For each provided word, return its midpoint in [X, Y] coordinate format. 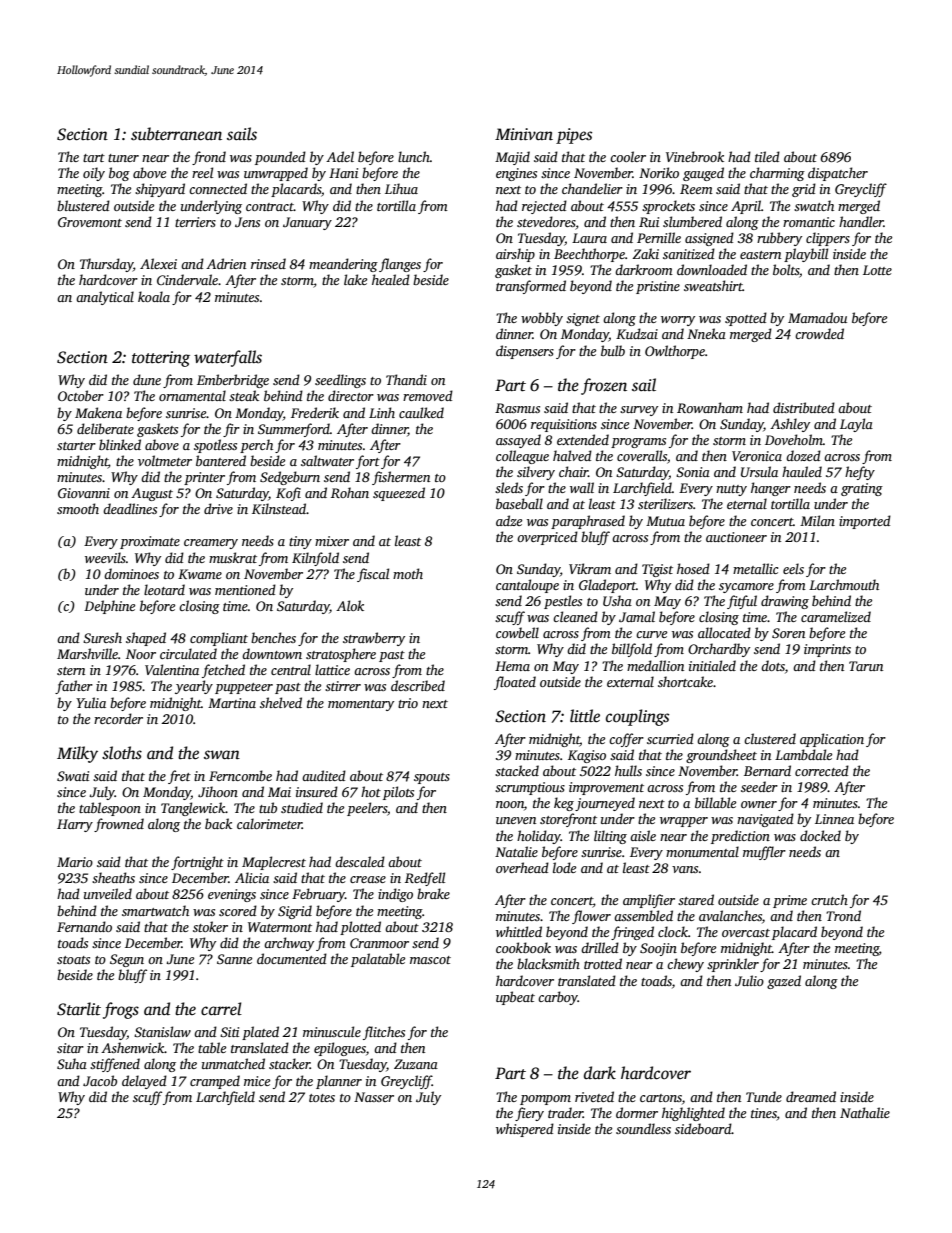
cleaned [575, 616]
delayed [144, 1082]
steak [244, 395]
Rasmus [517, 408]
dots [773, 665]
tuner [123, 158]
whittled [519, 931]
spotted [746, 319]
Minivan [524, 134]
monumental [702, 851]
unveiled [108, 893]
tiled [767, 156]
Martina [232, 703]
